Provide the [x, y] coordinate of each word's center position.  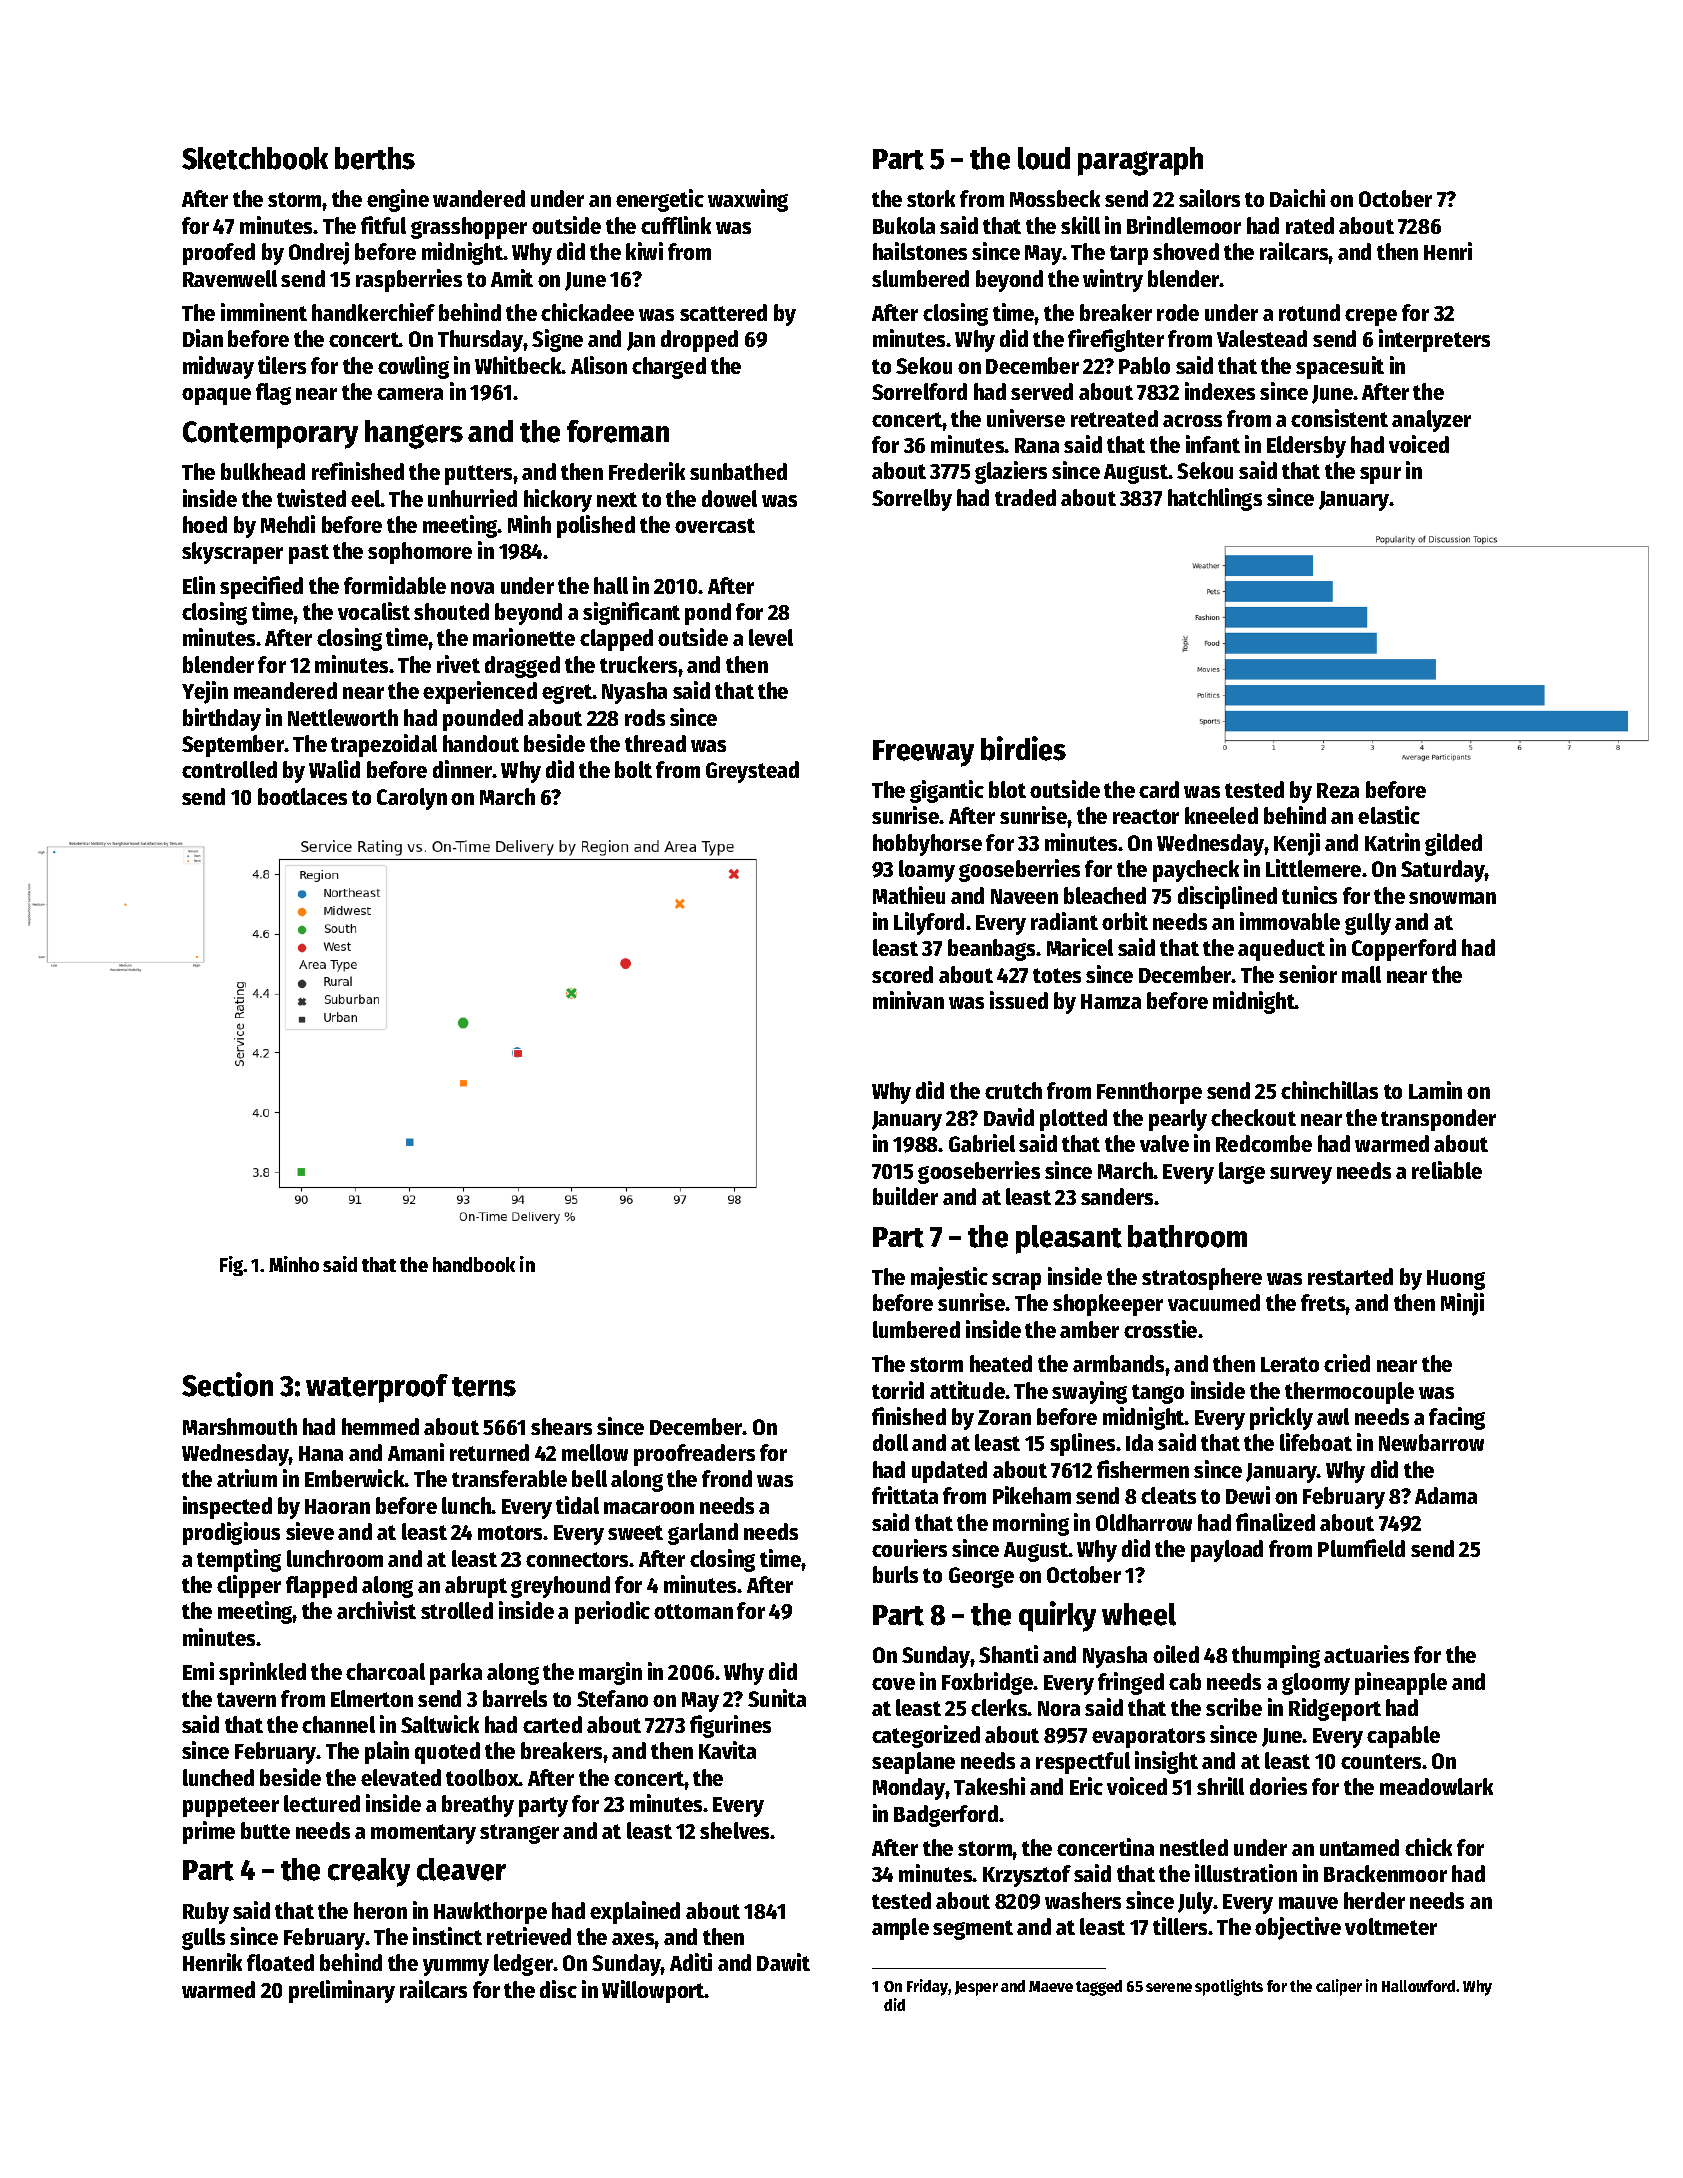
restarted [1350, 1276]
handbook [474, 1264]
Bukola [904, 225]
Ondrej [319, 253]
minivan [908, 1000]
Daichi [1297, 198]
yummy [456, 1967]
